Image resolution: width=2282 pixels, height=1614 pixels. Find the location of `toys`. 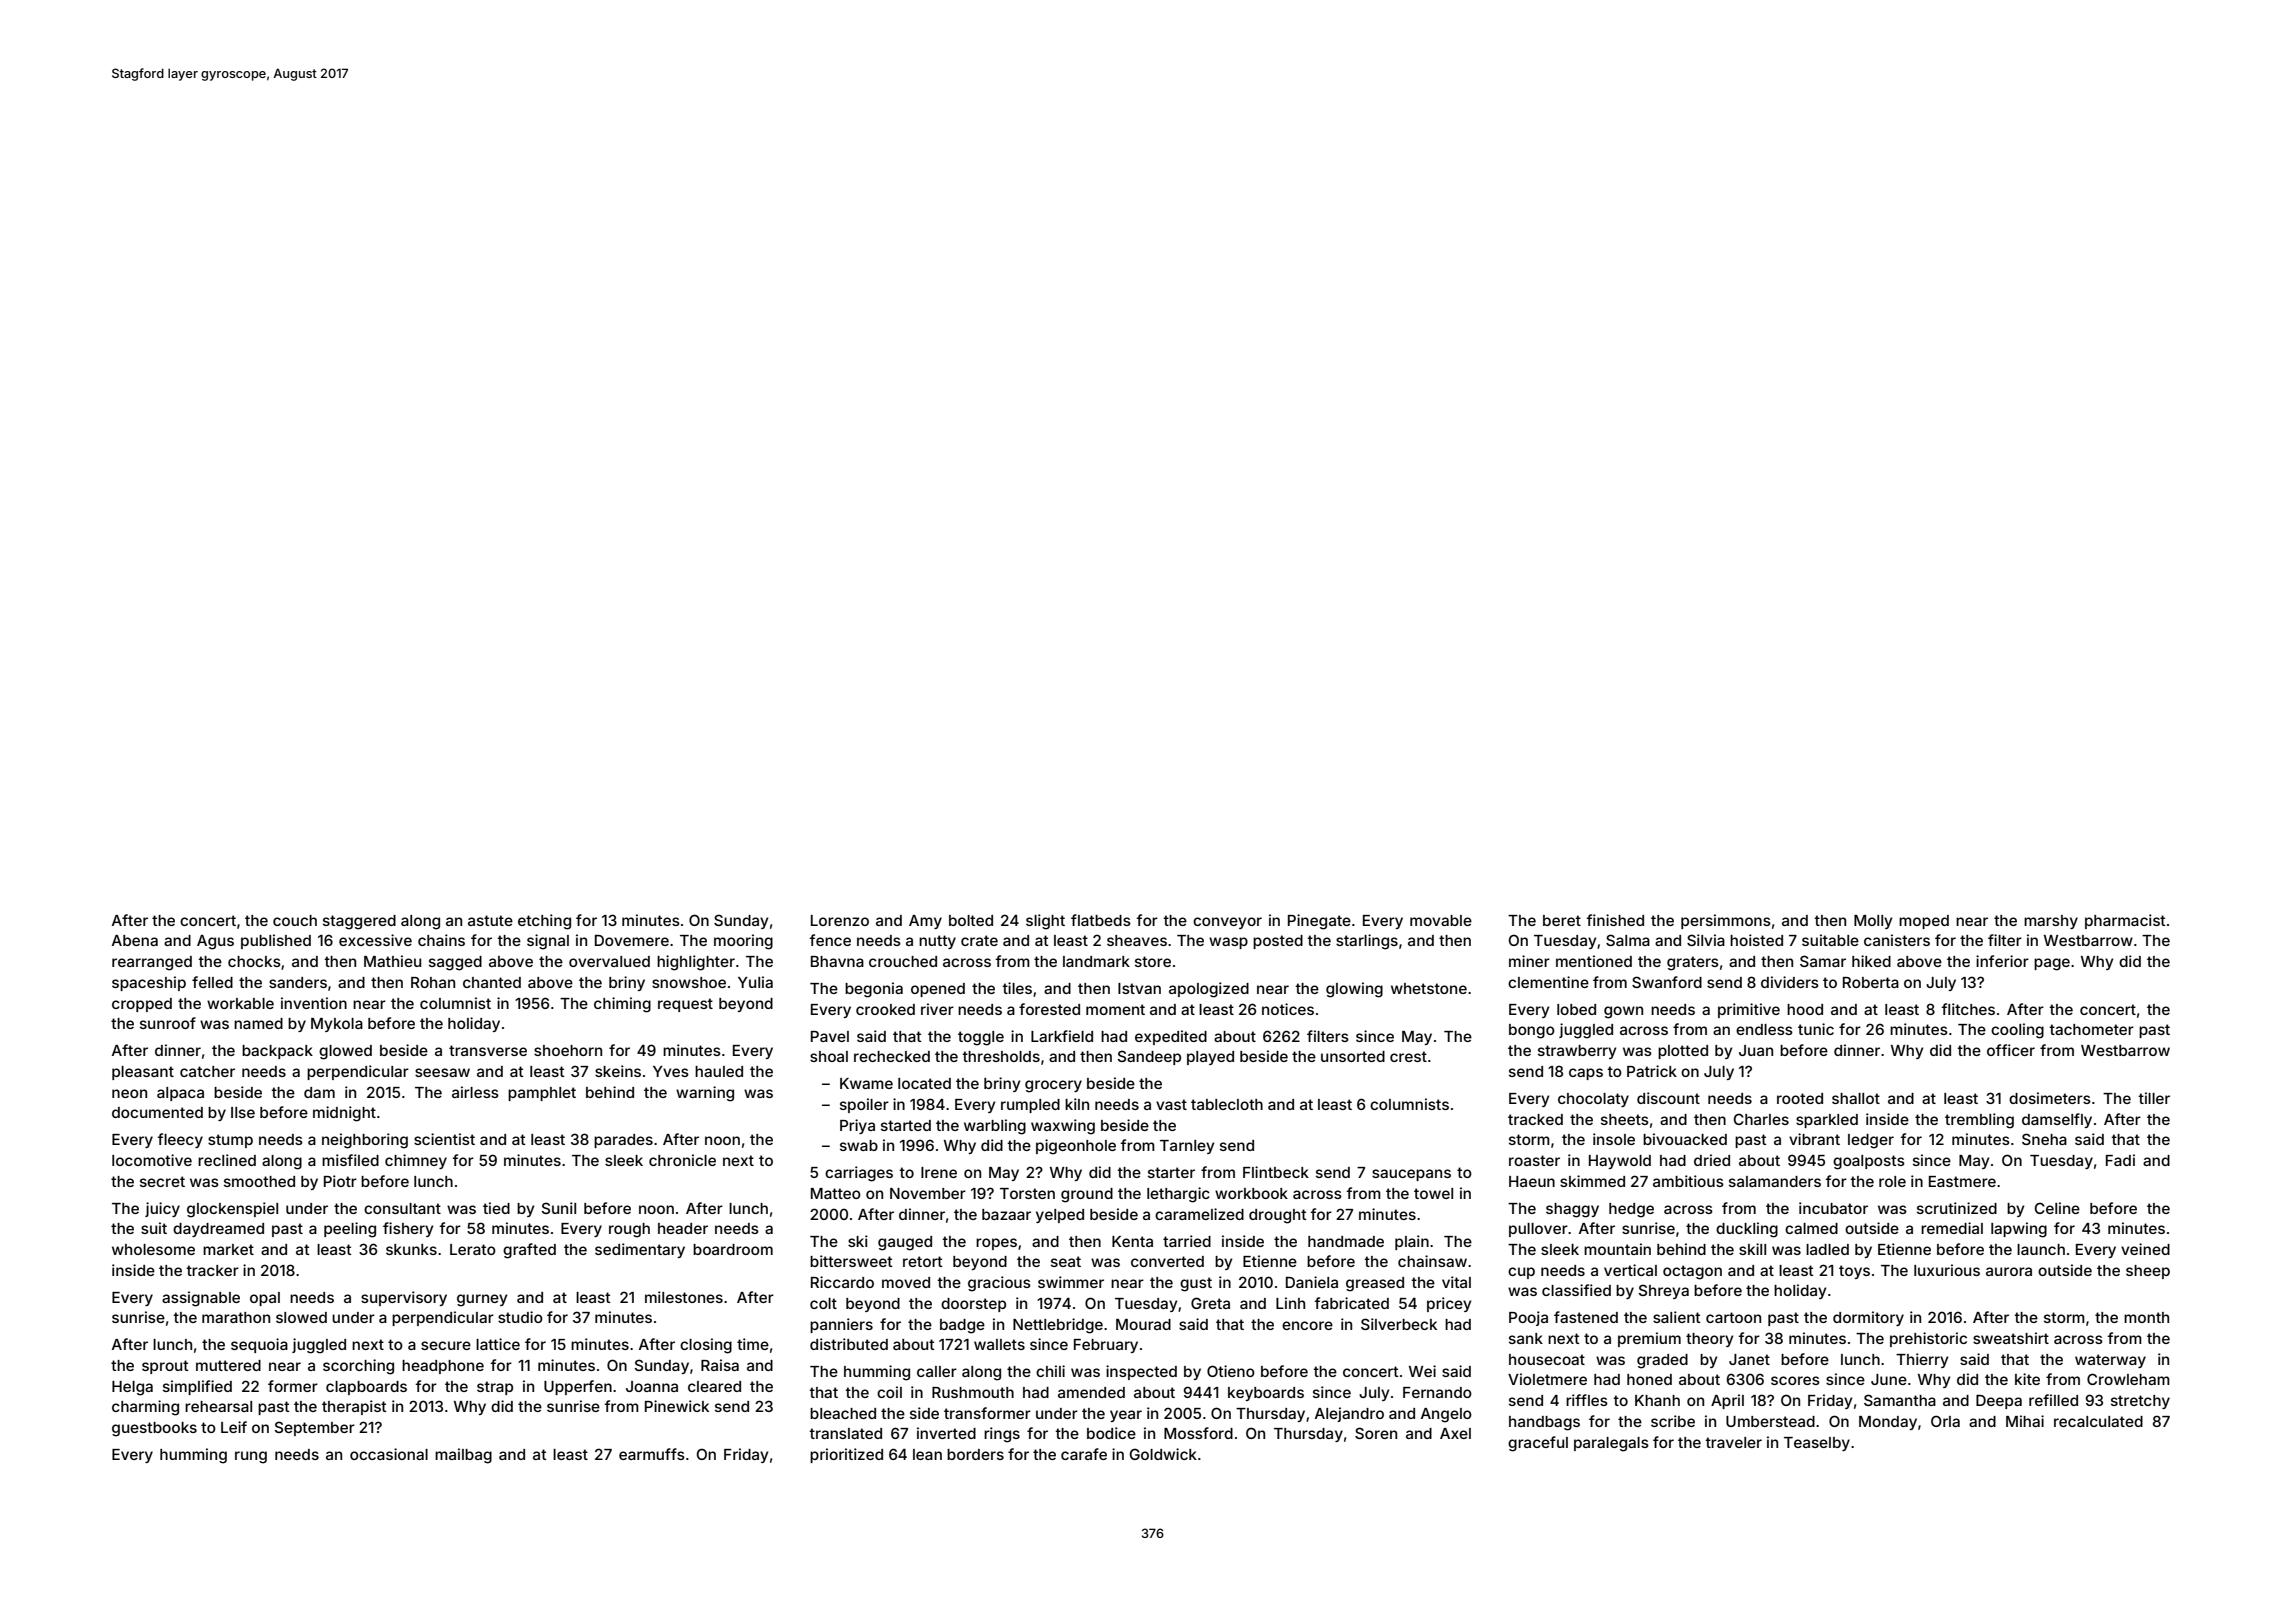

toys is located at coordinates (1854, 1272).
